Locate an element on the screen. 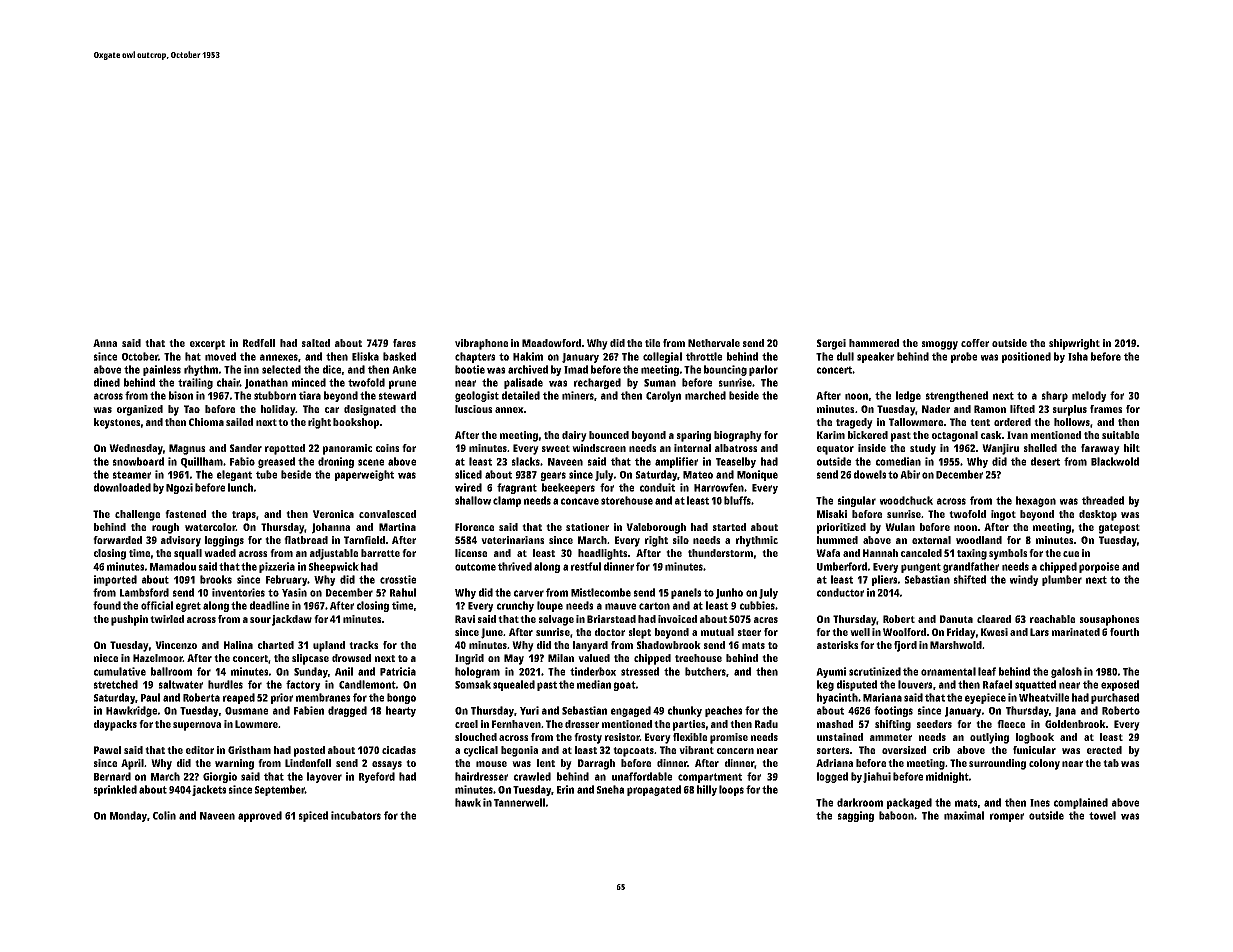  leaf is located at coordinates (987, 671).
